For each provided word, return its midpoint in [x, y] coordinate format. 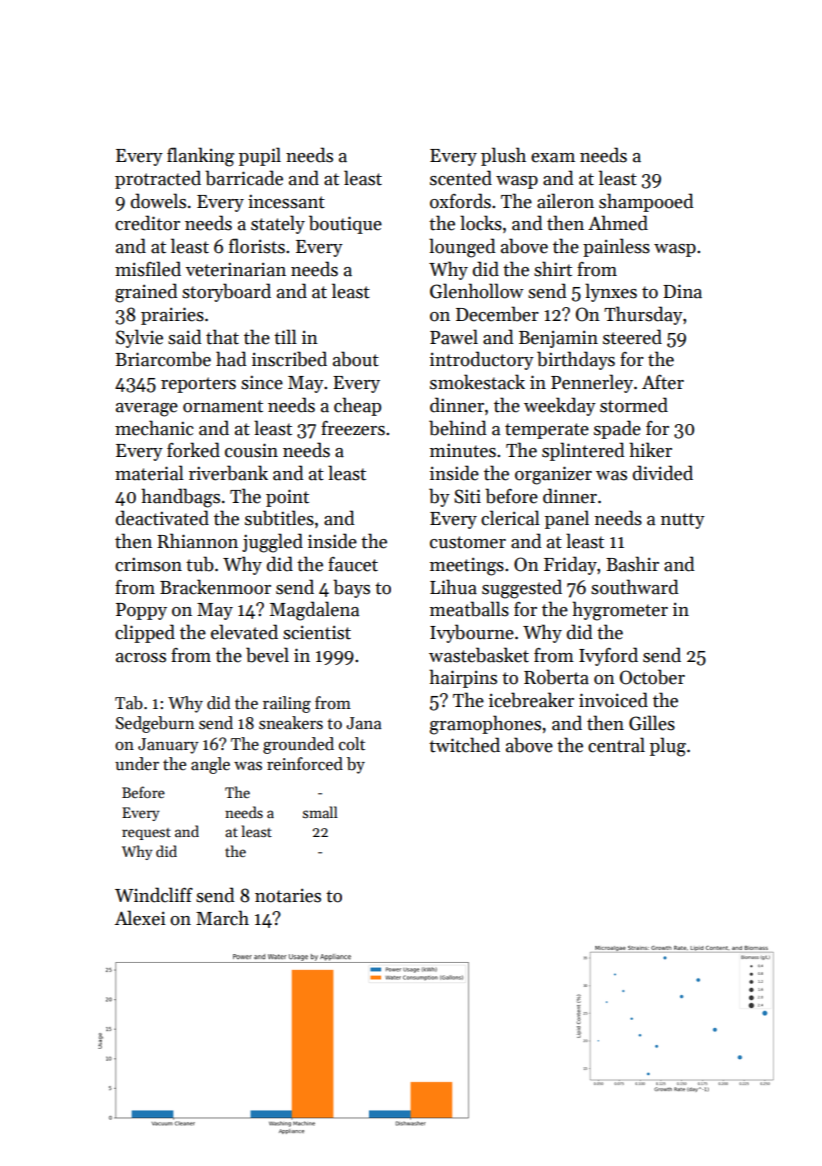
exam [553, 158]
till [285, 337]
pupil [260, 156]
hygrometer [620, 611]
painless [616, 247]
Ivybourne [472, 633]
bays [351, 588]
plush [503, 156]
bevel [267, 655]
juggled [272, 543]
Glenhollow [477, 291]
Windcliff [154, 895]
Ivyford [608, 656]
